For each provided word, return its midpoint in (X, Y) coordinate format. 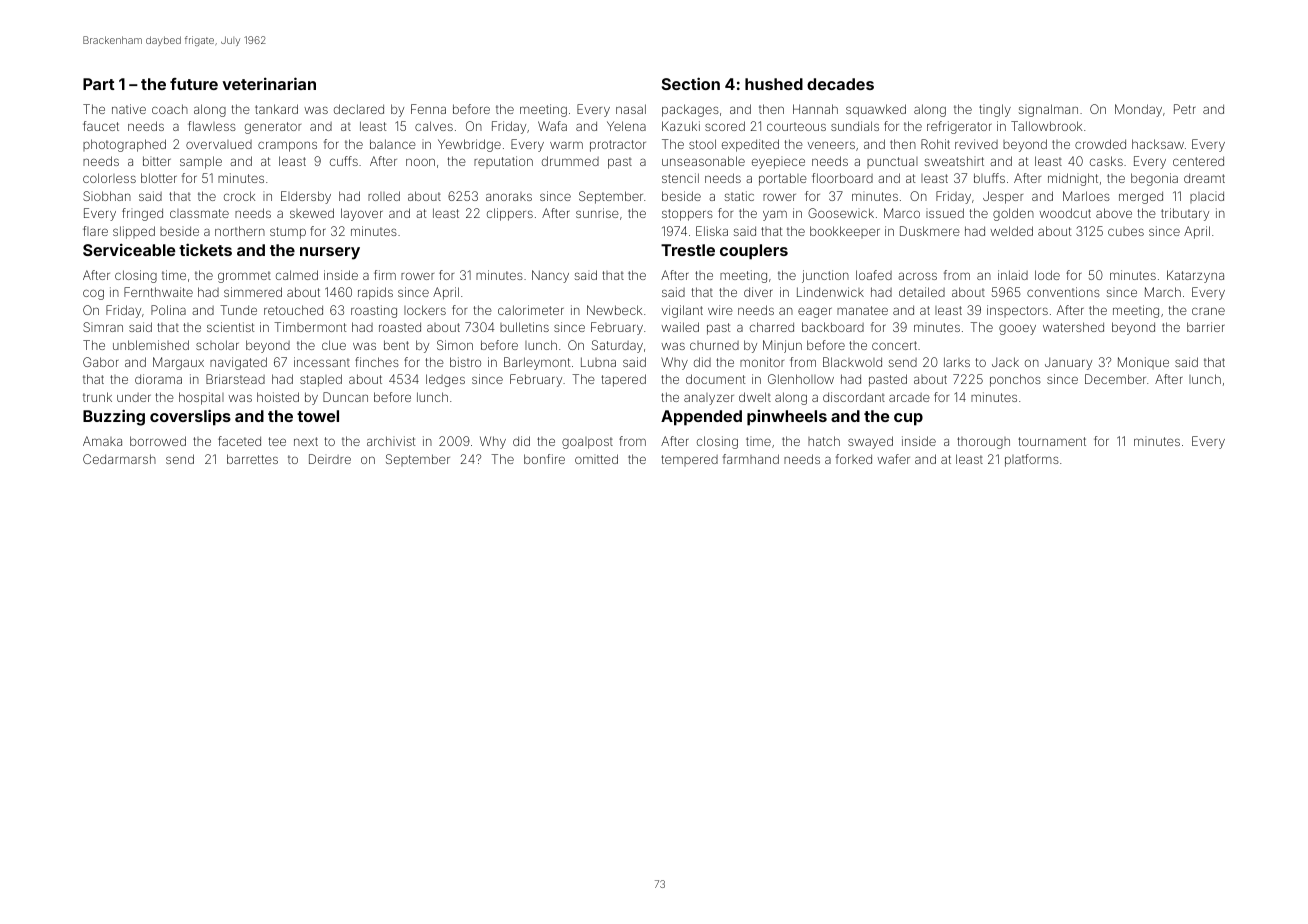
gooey (1017, 329)
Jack (1005, 362)
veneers (831, 145)
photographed (124, 145)
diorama (158, 379)
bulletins (524, 327)
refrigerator (959, 127)
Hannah (815, 109)
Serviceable (129, 249)
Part (99, 84)
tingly (995, 110)
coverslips (190, 417)
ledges (445, 380)
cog (93, 294)
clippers (510, 214)
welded (1011, 231)
